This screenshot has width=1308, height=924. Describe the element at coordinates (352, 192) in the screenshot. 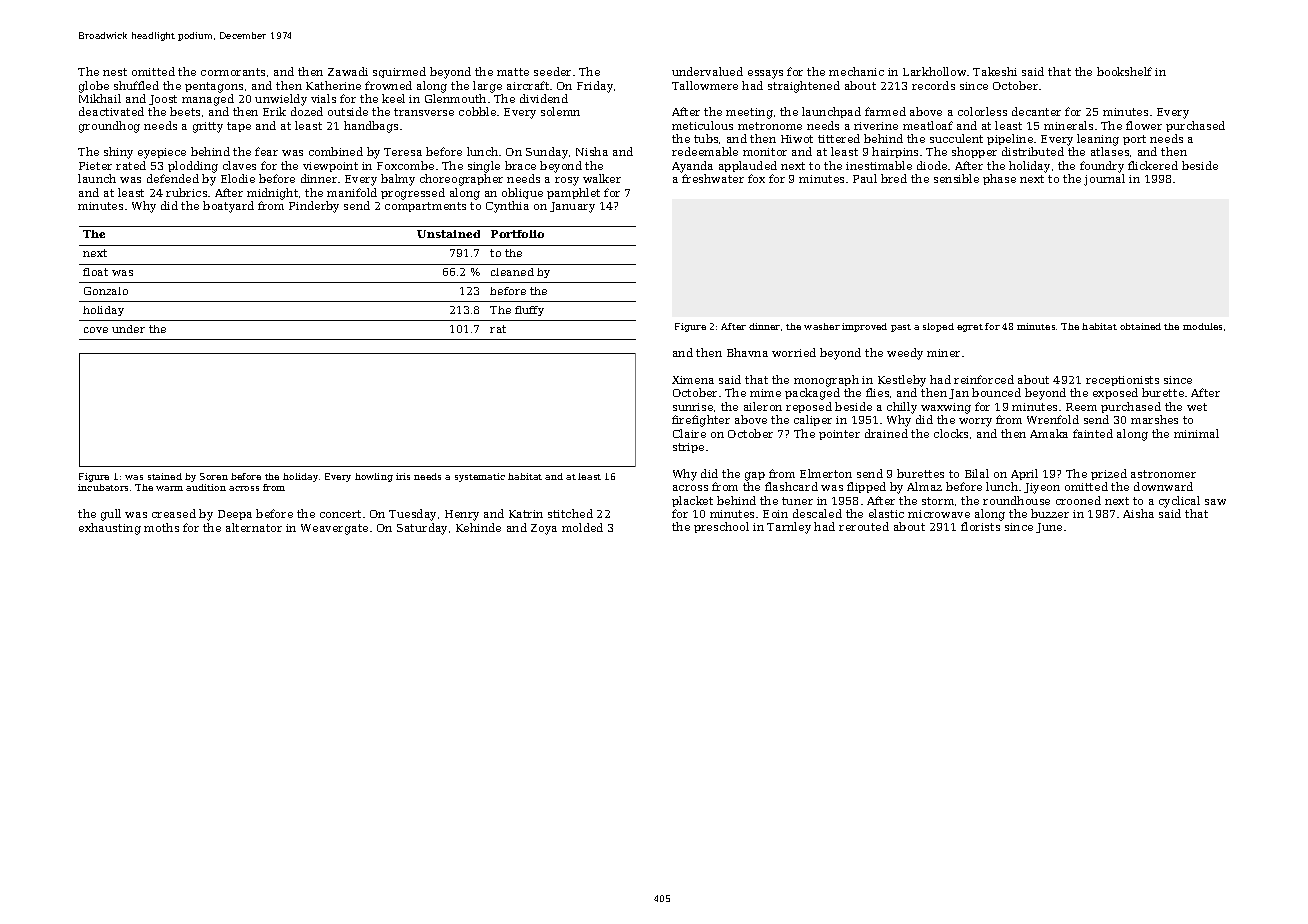

I see `manifold` at that location.
